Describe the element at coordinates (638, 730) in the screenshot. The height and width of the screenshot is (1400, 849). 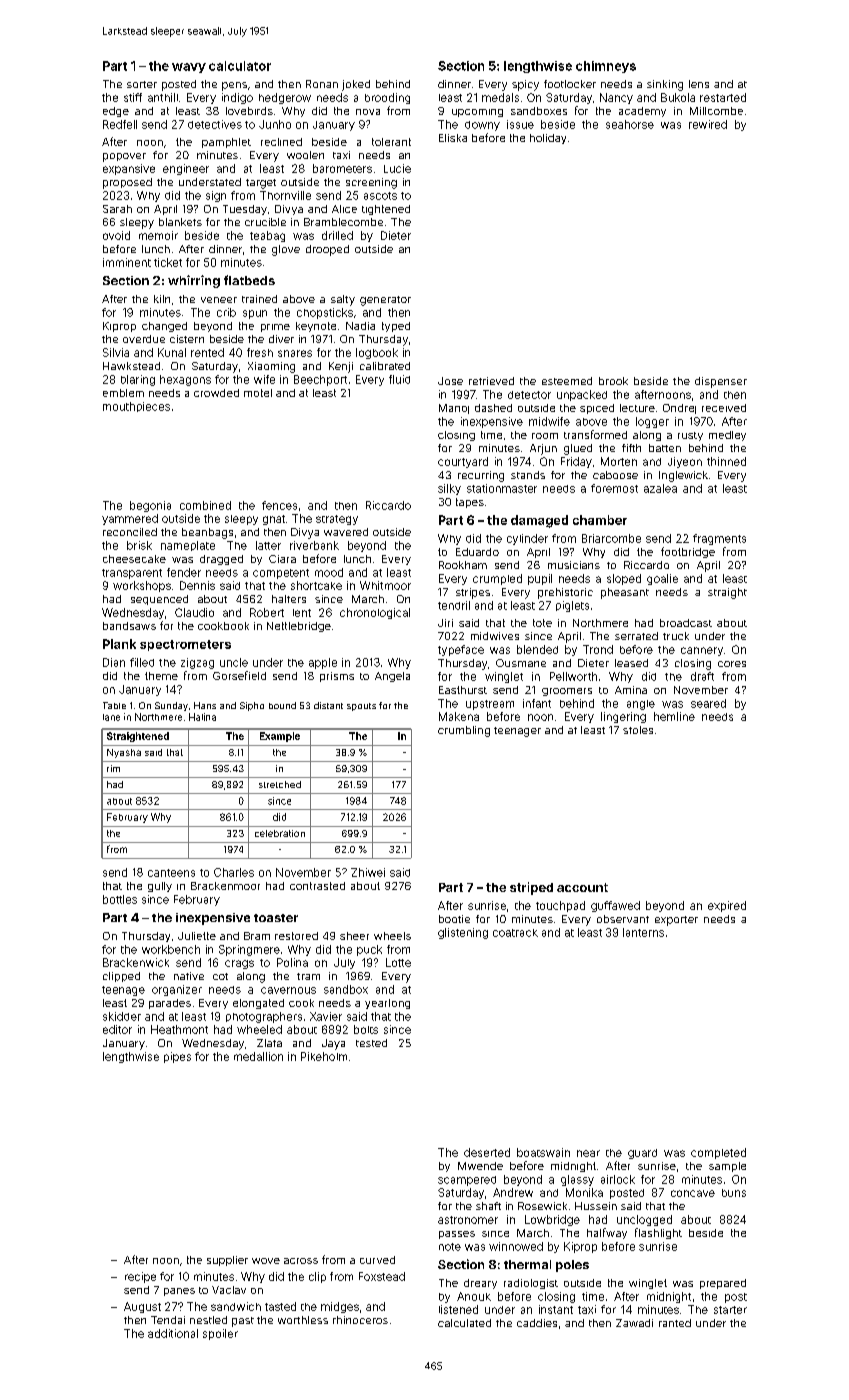
I see `stoles` at that location.
